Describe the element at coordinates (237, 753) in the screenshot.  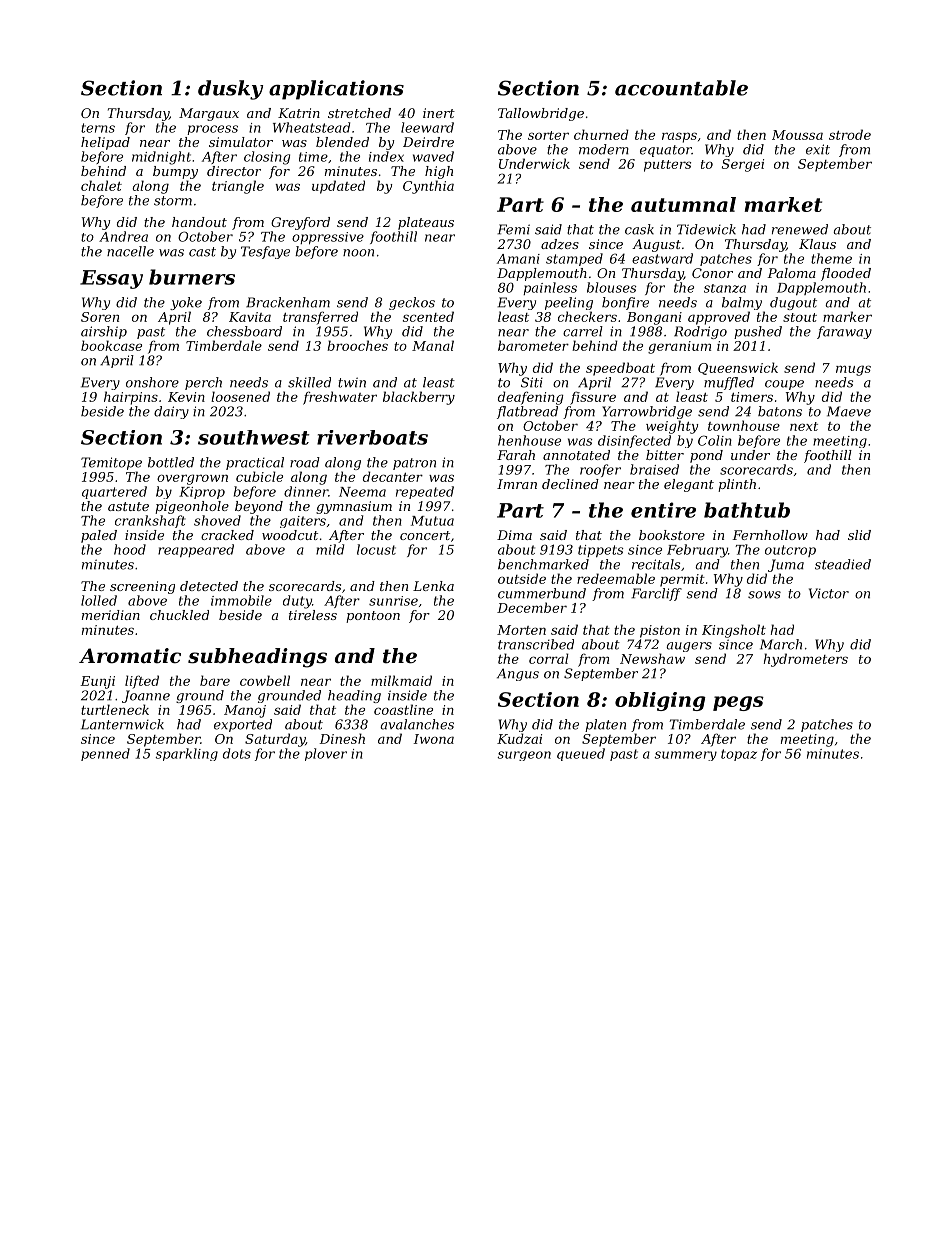
I see `dots` at that location.
